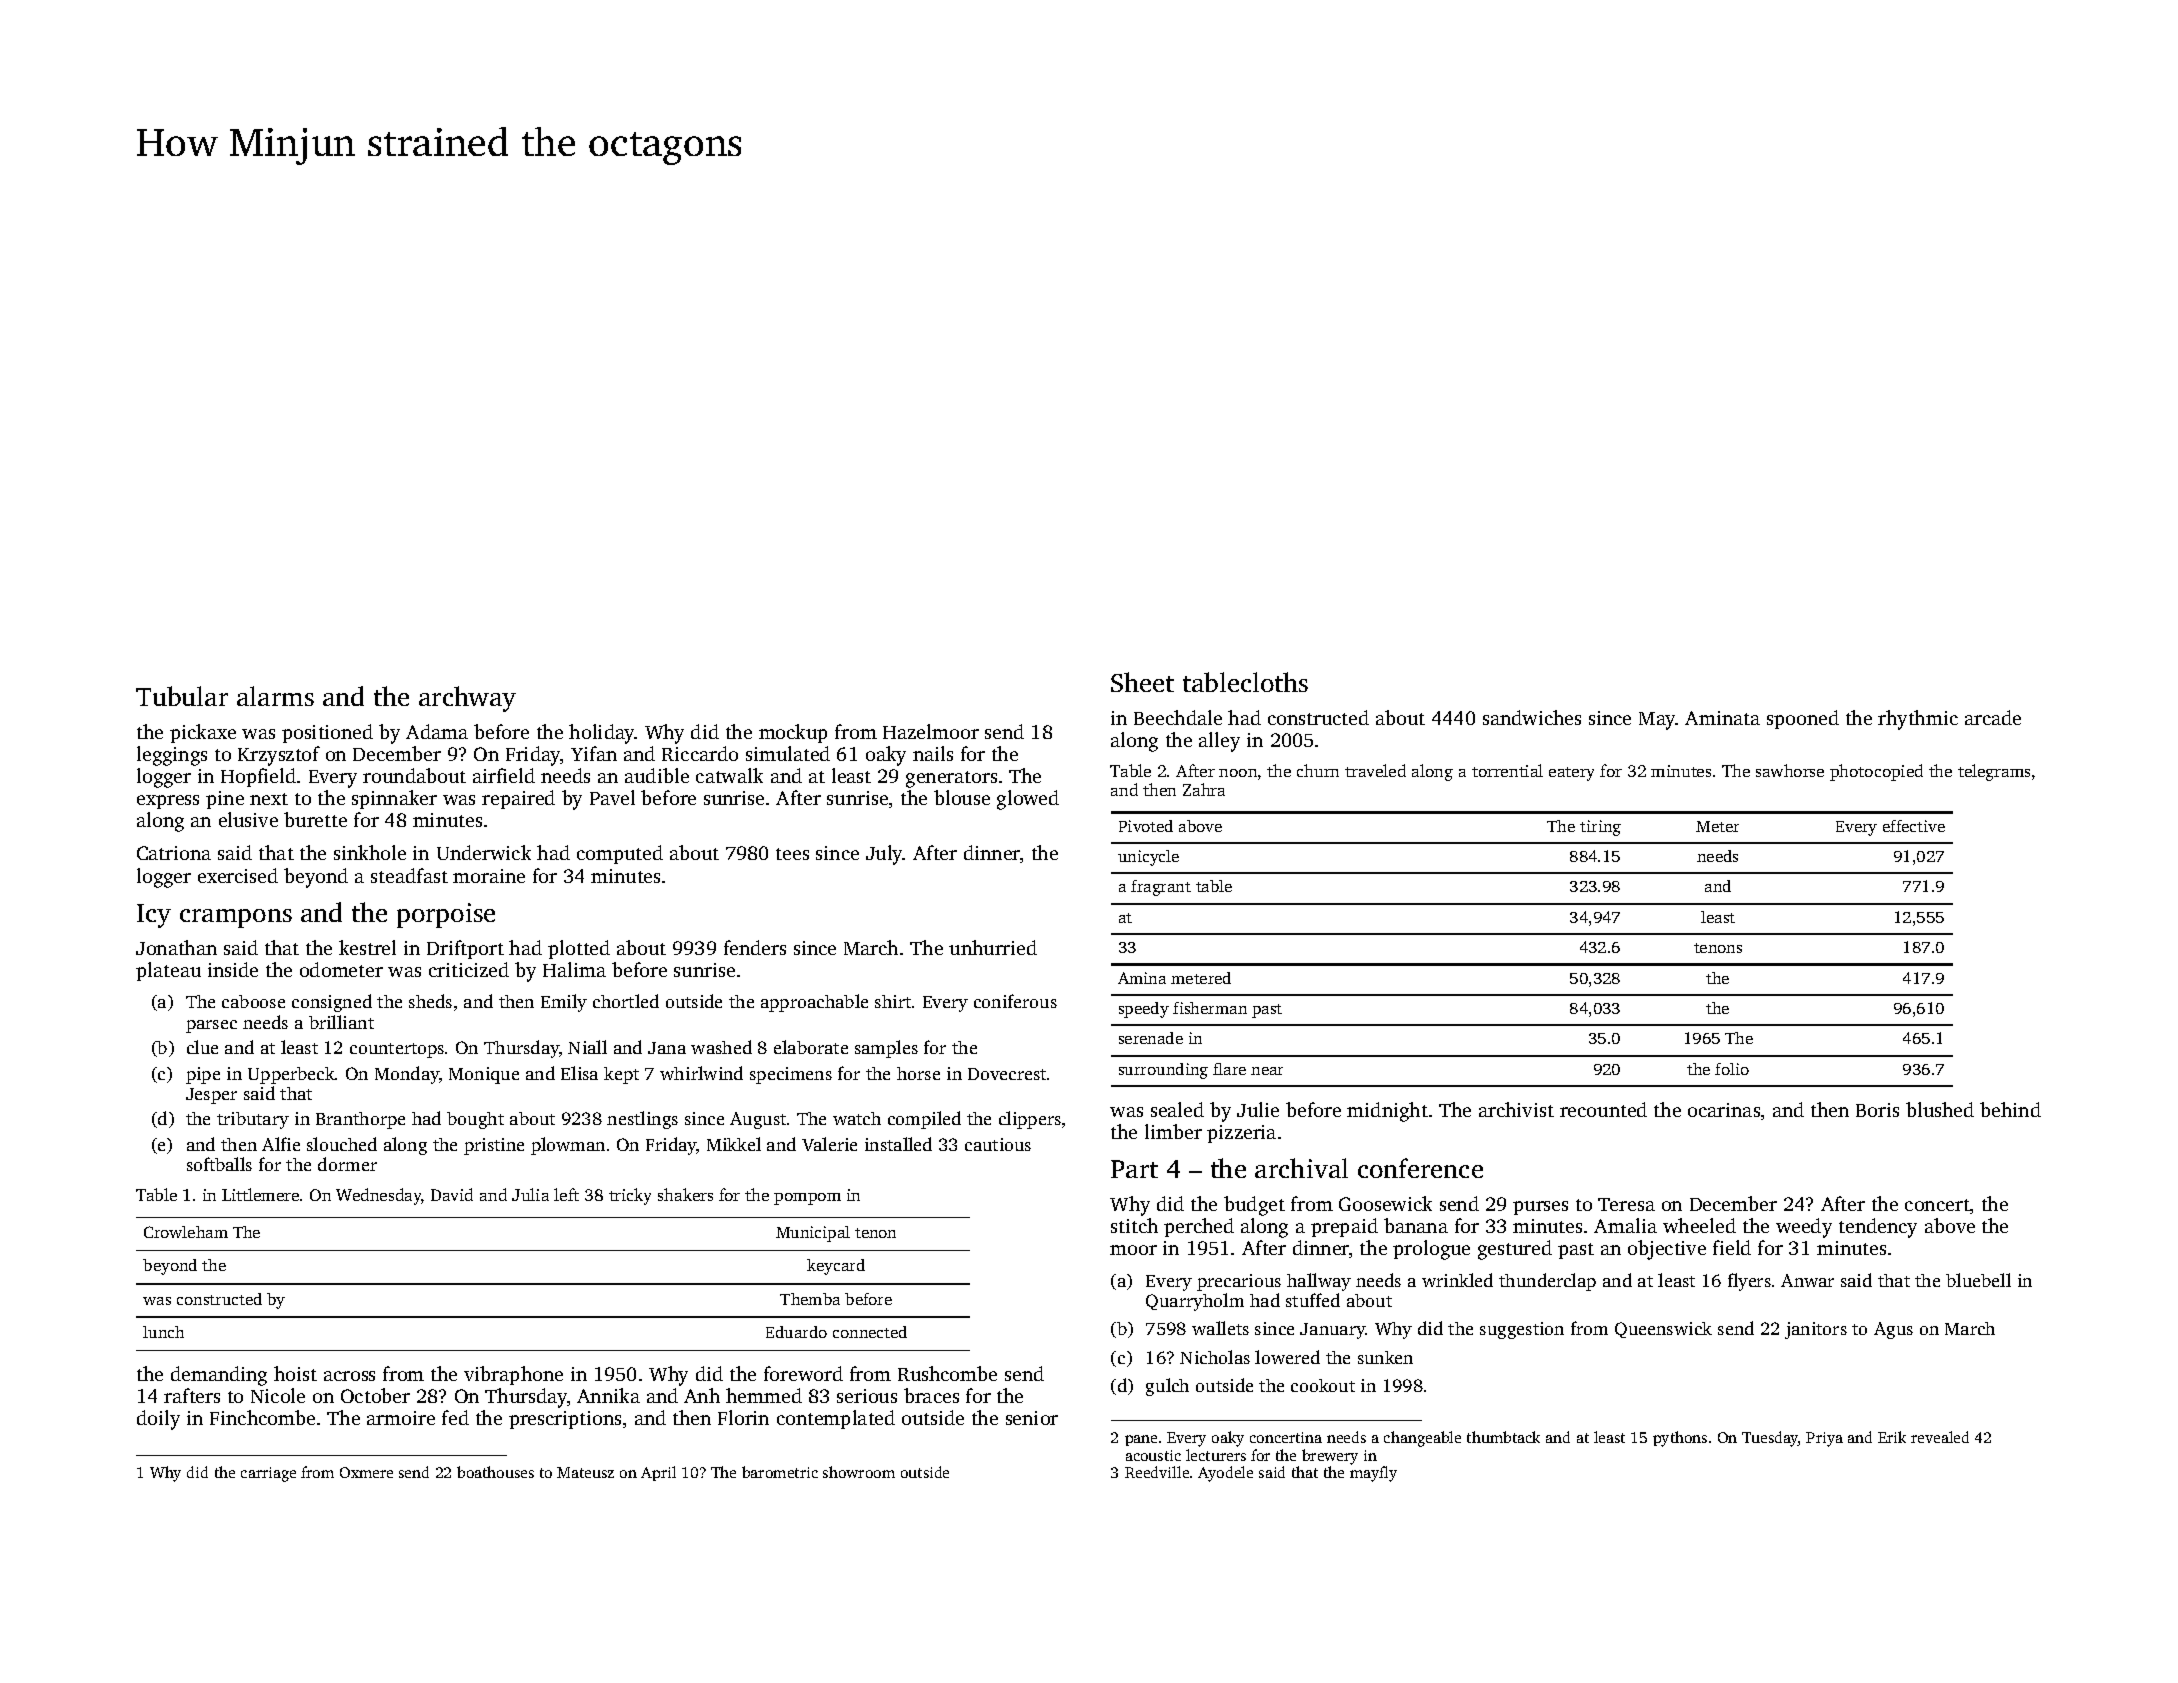 This screenshot has height=1683, width=2178. I want to click on Littlemere, so click(260, 1194).
